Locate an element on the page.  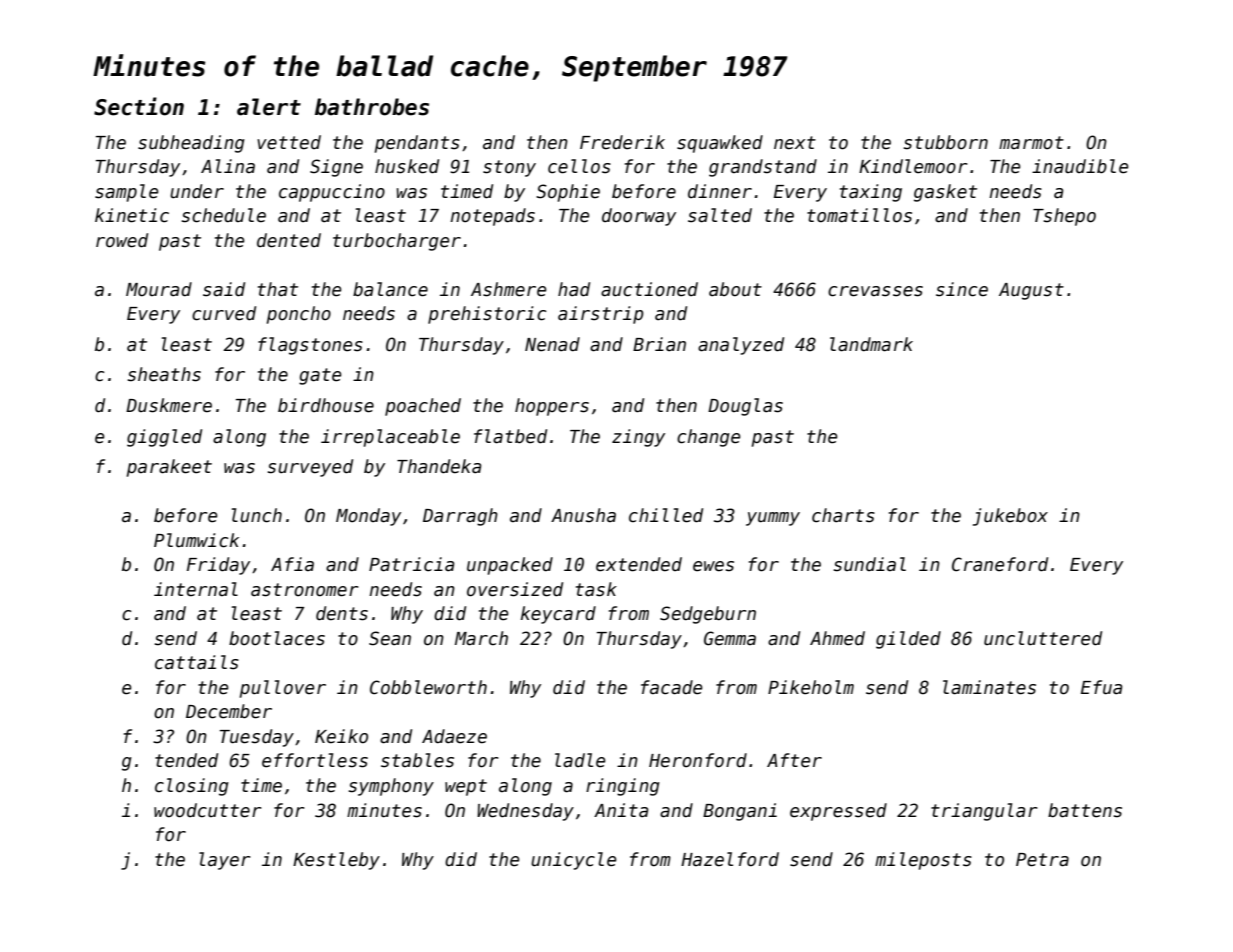
Gemma is located at coordinates (730, 638).
